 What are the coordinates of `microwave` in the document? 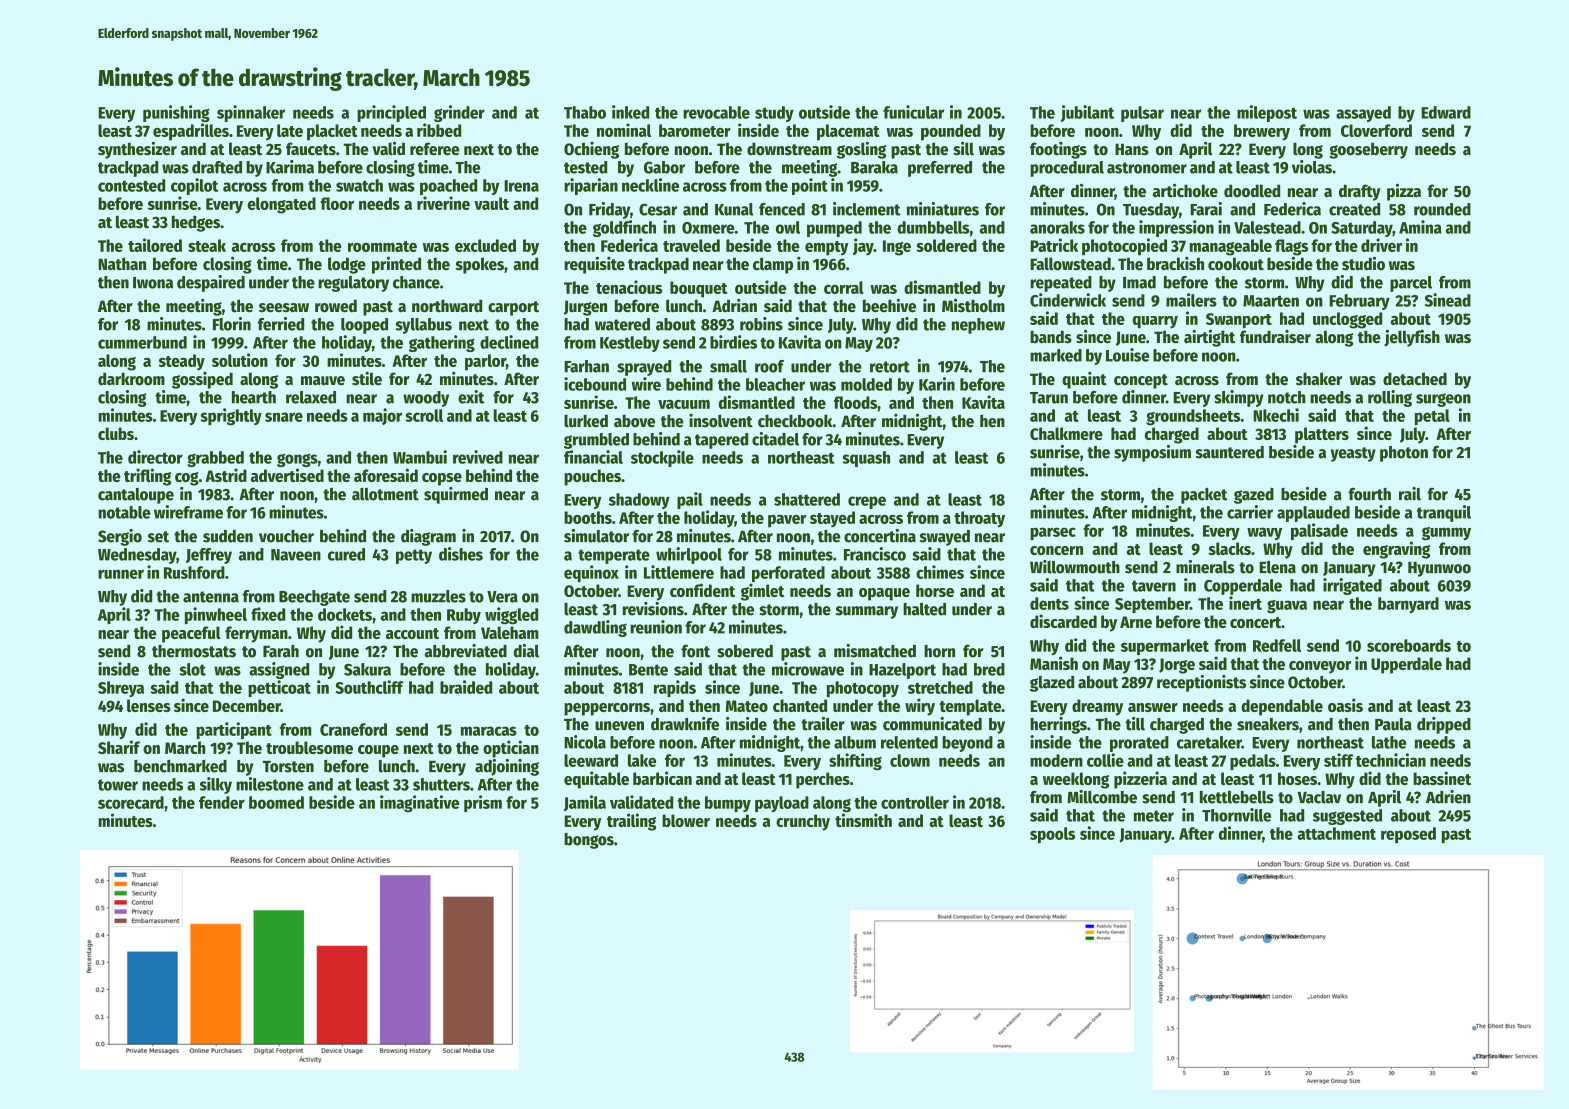 It's located at (808, 669).
